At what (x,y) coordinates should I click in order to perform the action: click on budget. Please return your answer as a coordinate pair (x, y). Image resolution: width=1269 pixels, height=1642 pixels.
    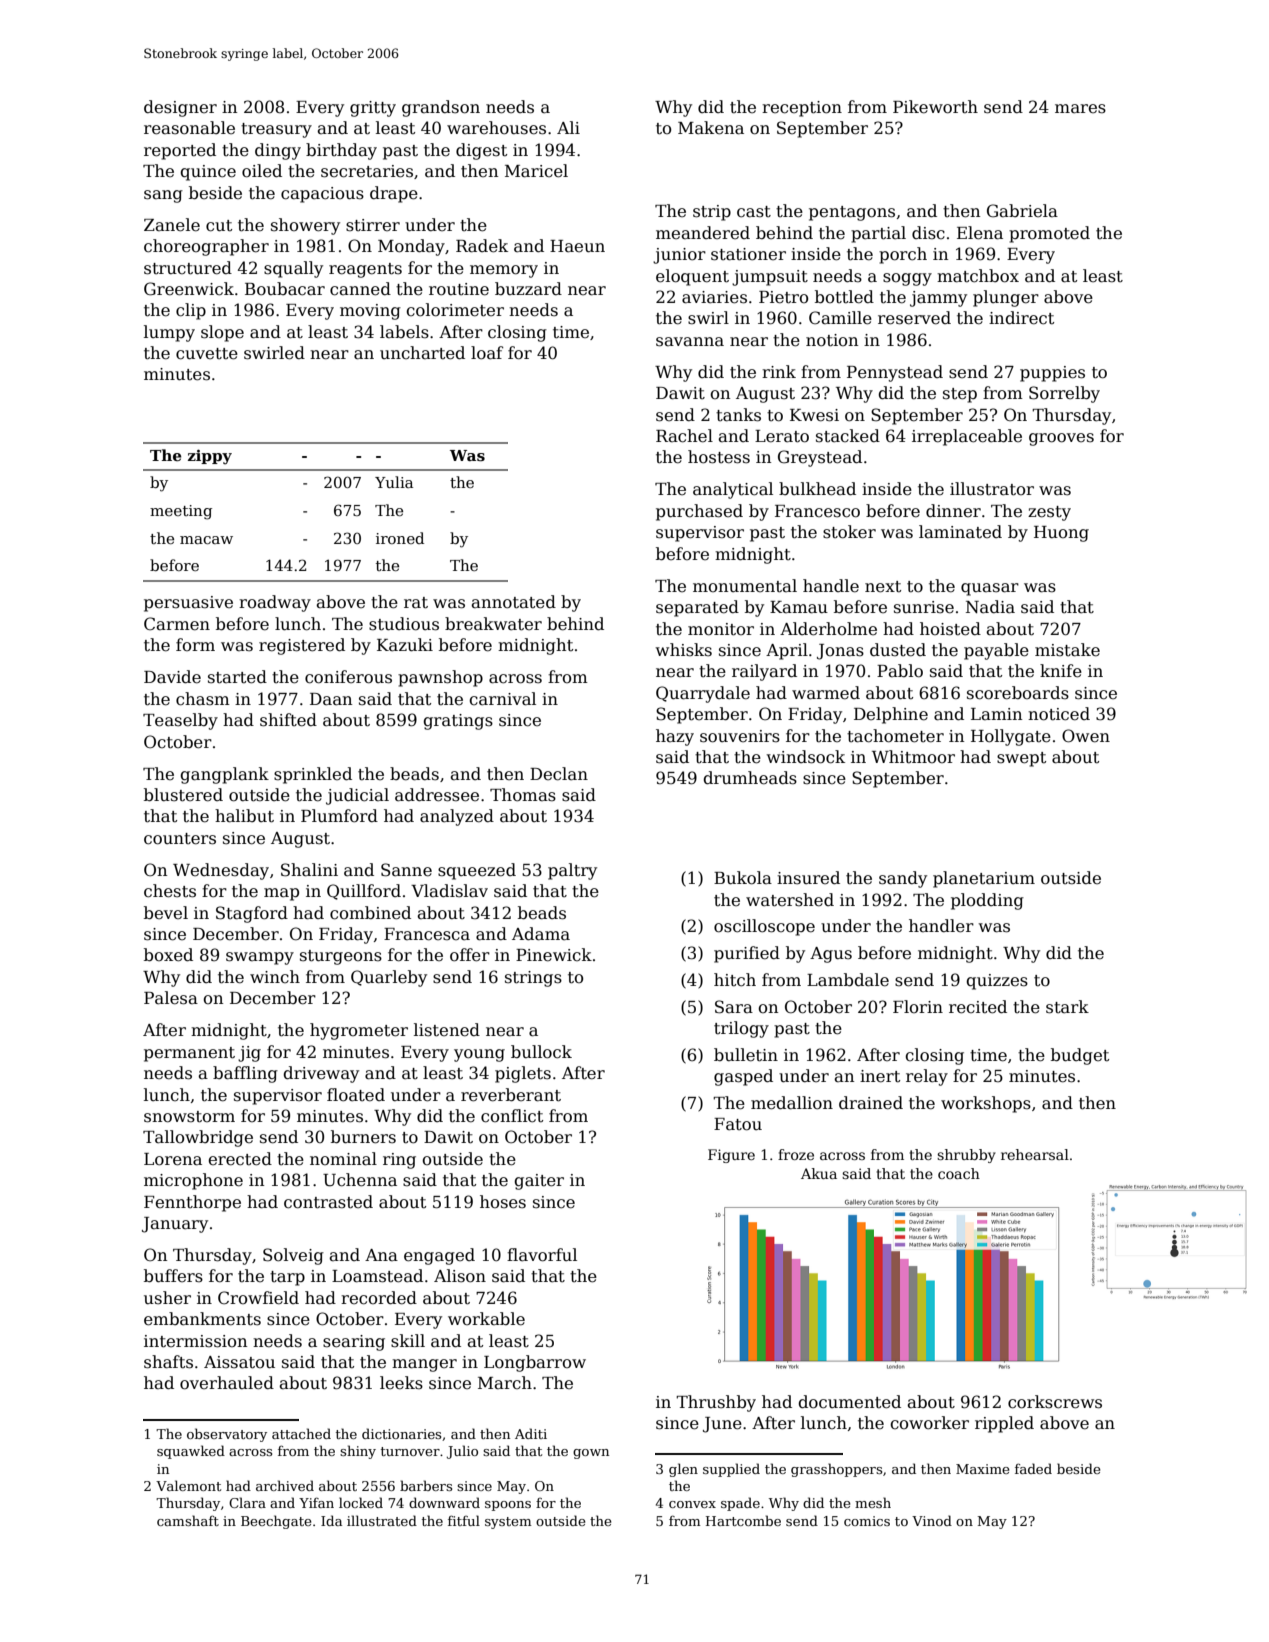
    Looking at the image, I should click on (1080, 1056).
